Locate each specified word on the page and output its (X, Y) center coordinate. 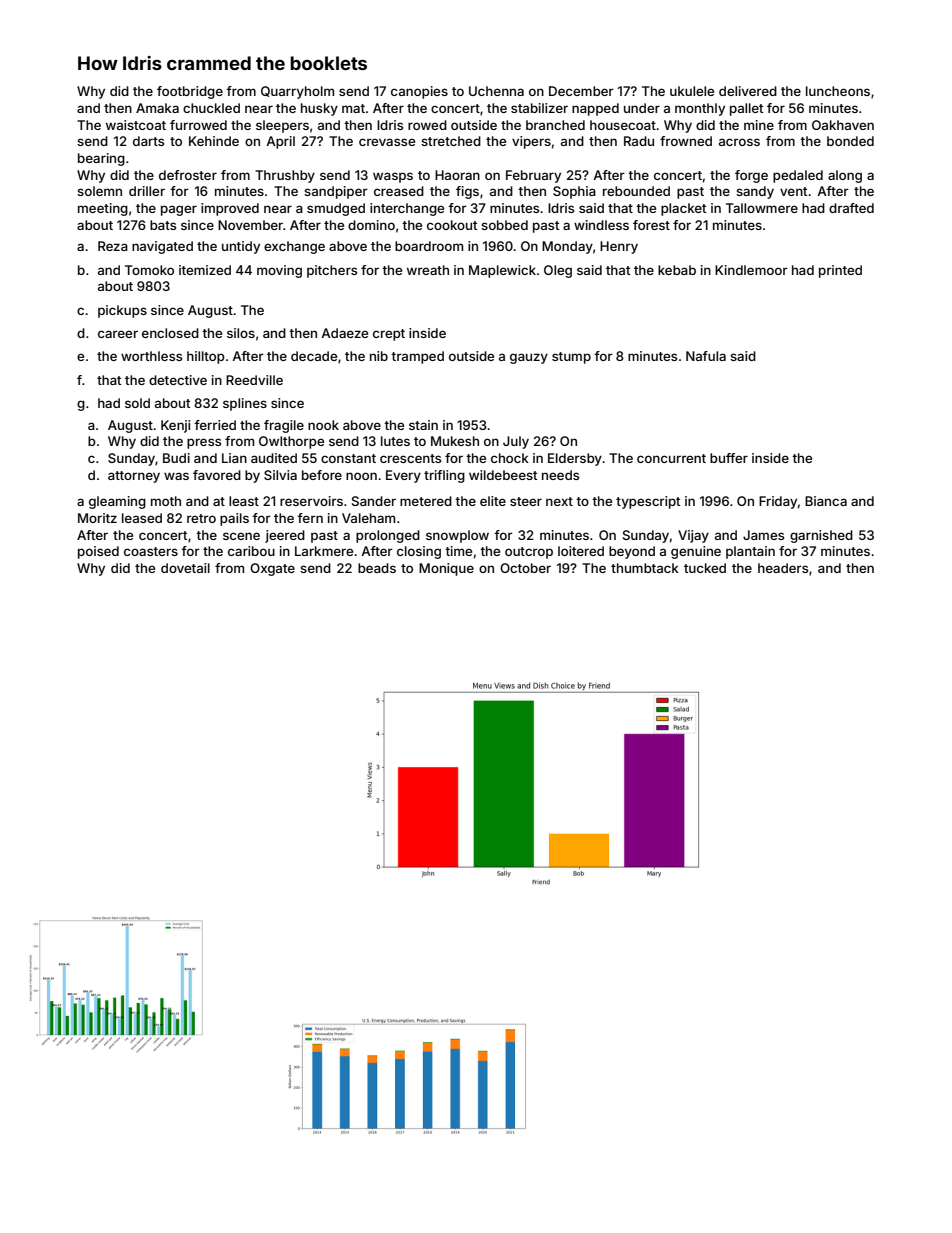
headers (783, 568)
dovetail (185, 568)
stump (571, 358)
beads (377, 568)
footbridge (190, 92)
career (118, 334)
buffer (729, 458)
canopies (419, 92)
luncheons (838, 91)
